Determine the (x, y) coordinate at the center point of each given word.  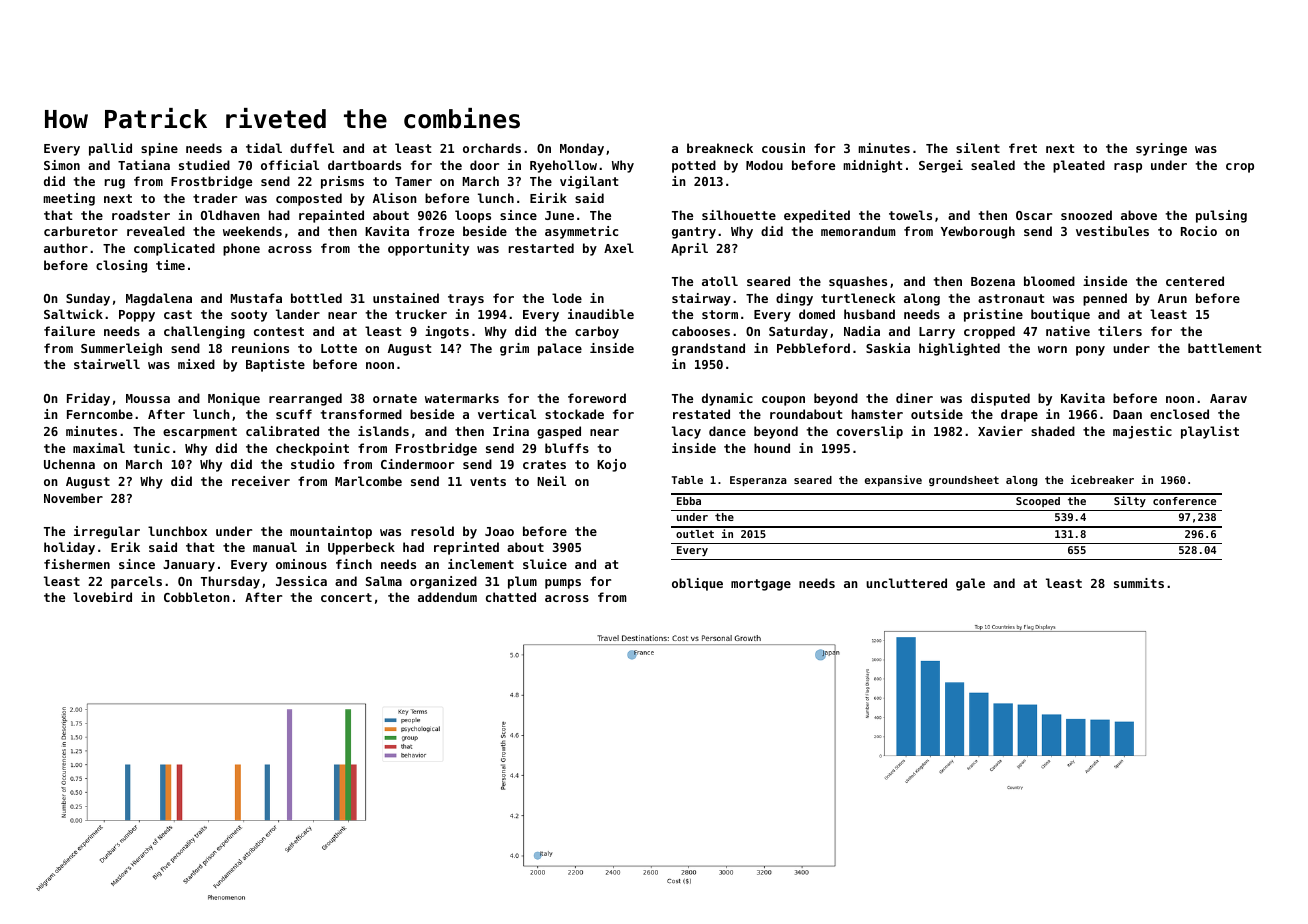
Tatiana (144, 165)
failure (69, 331)
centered (1195, 281)
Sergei (941, 166)
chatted (511, 597)
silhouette (739, 215)
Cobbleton (197, 597)
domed (817, 314)
